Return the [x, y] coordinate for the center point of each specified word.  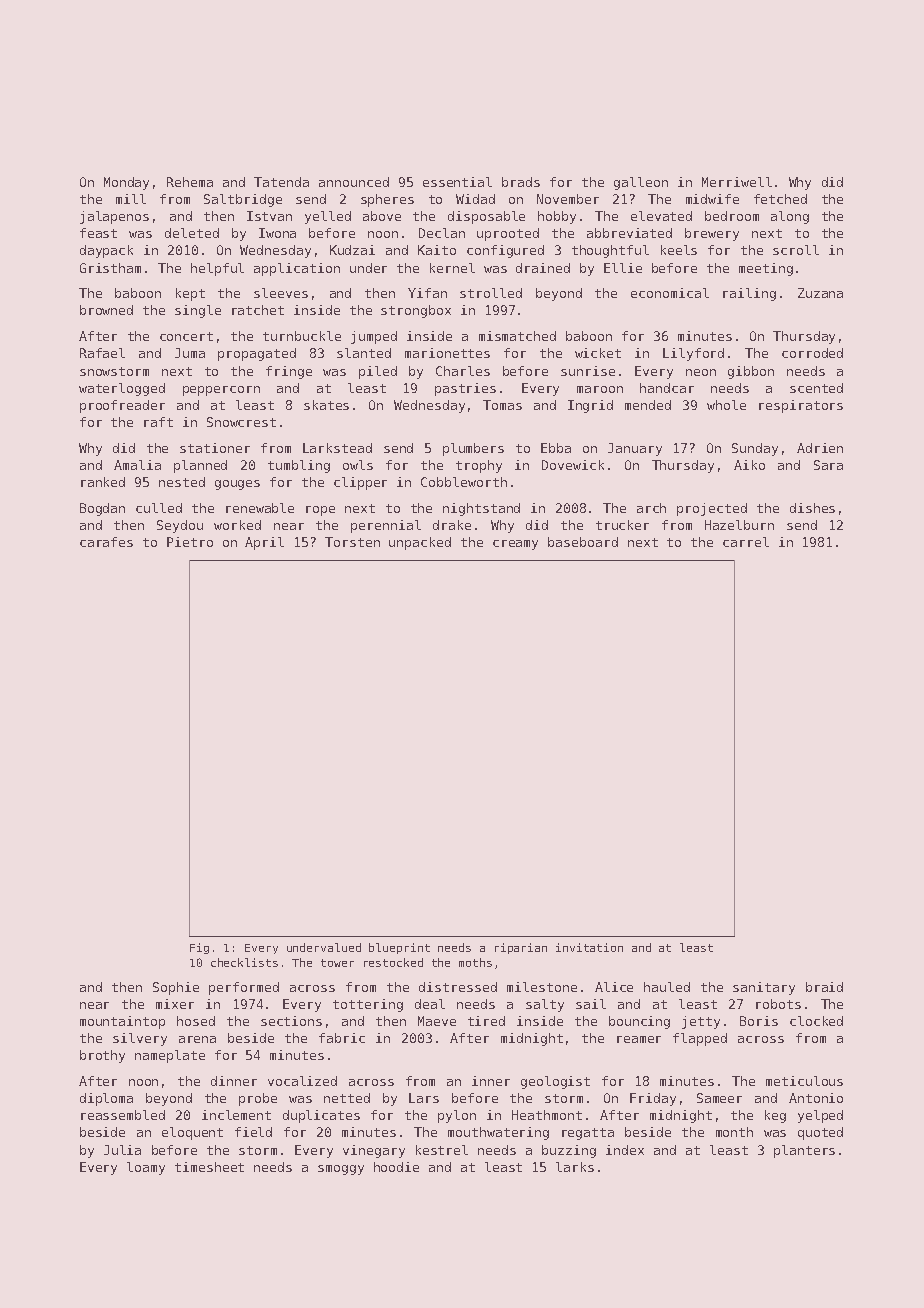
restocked [393, 962]
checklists [244, 962]
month [734, 1132]
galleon [641, 183]
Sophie [176, 988]
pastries [465, 389]
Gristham [110, 268]
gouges [237, 485]
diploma [106, 1099]
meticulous [804, 1081]
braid [824, 987]
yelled [328, 217]
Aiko [749, 465]
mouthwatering [498, 1133]
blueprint [399, 948]
